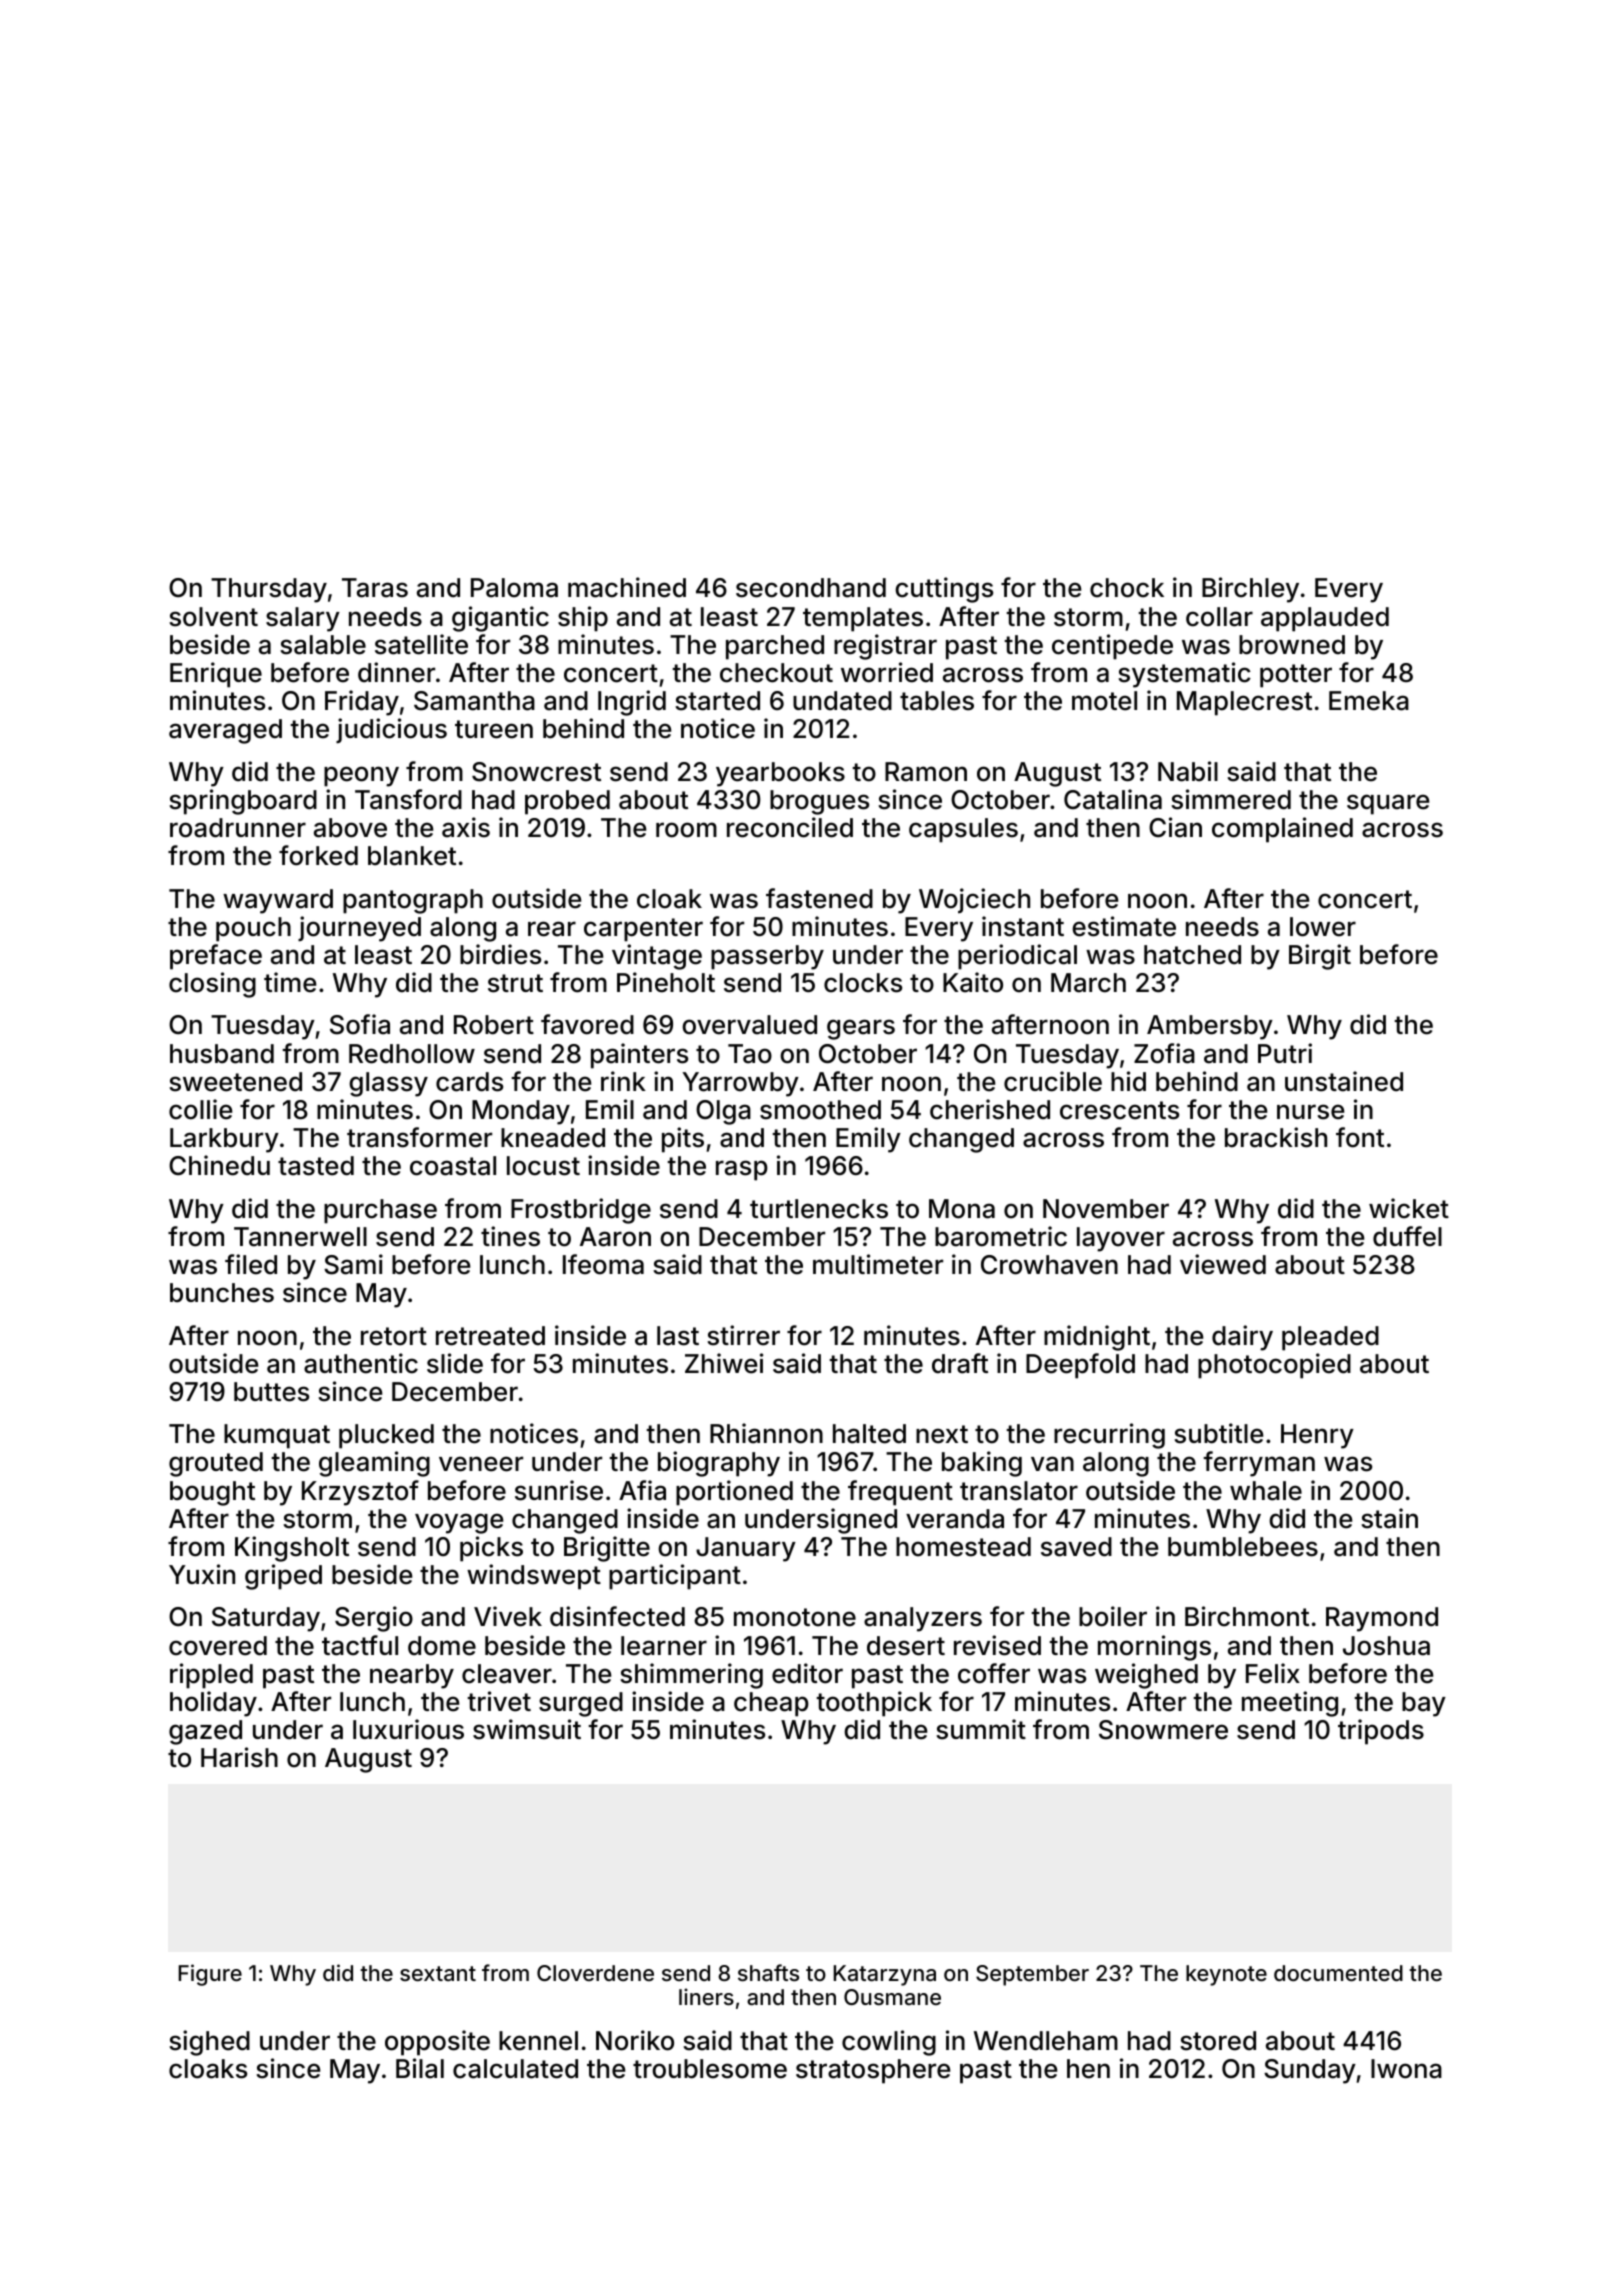 The height and width of the screenshot is (2292, 1620). I want to click on Enrique, so click(216, 675).
